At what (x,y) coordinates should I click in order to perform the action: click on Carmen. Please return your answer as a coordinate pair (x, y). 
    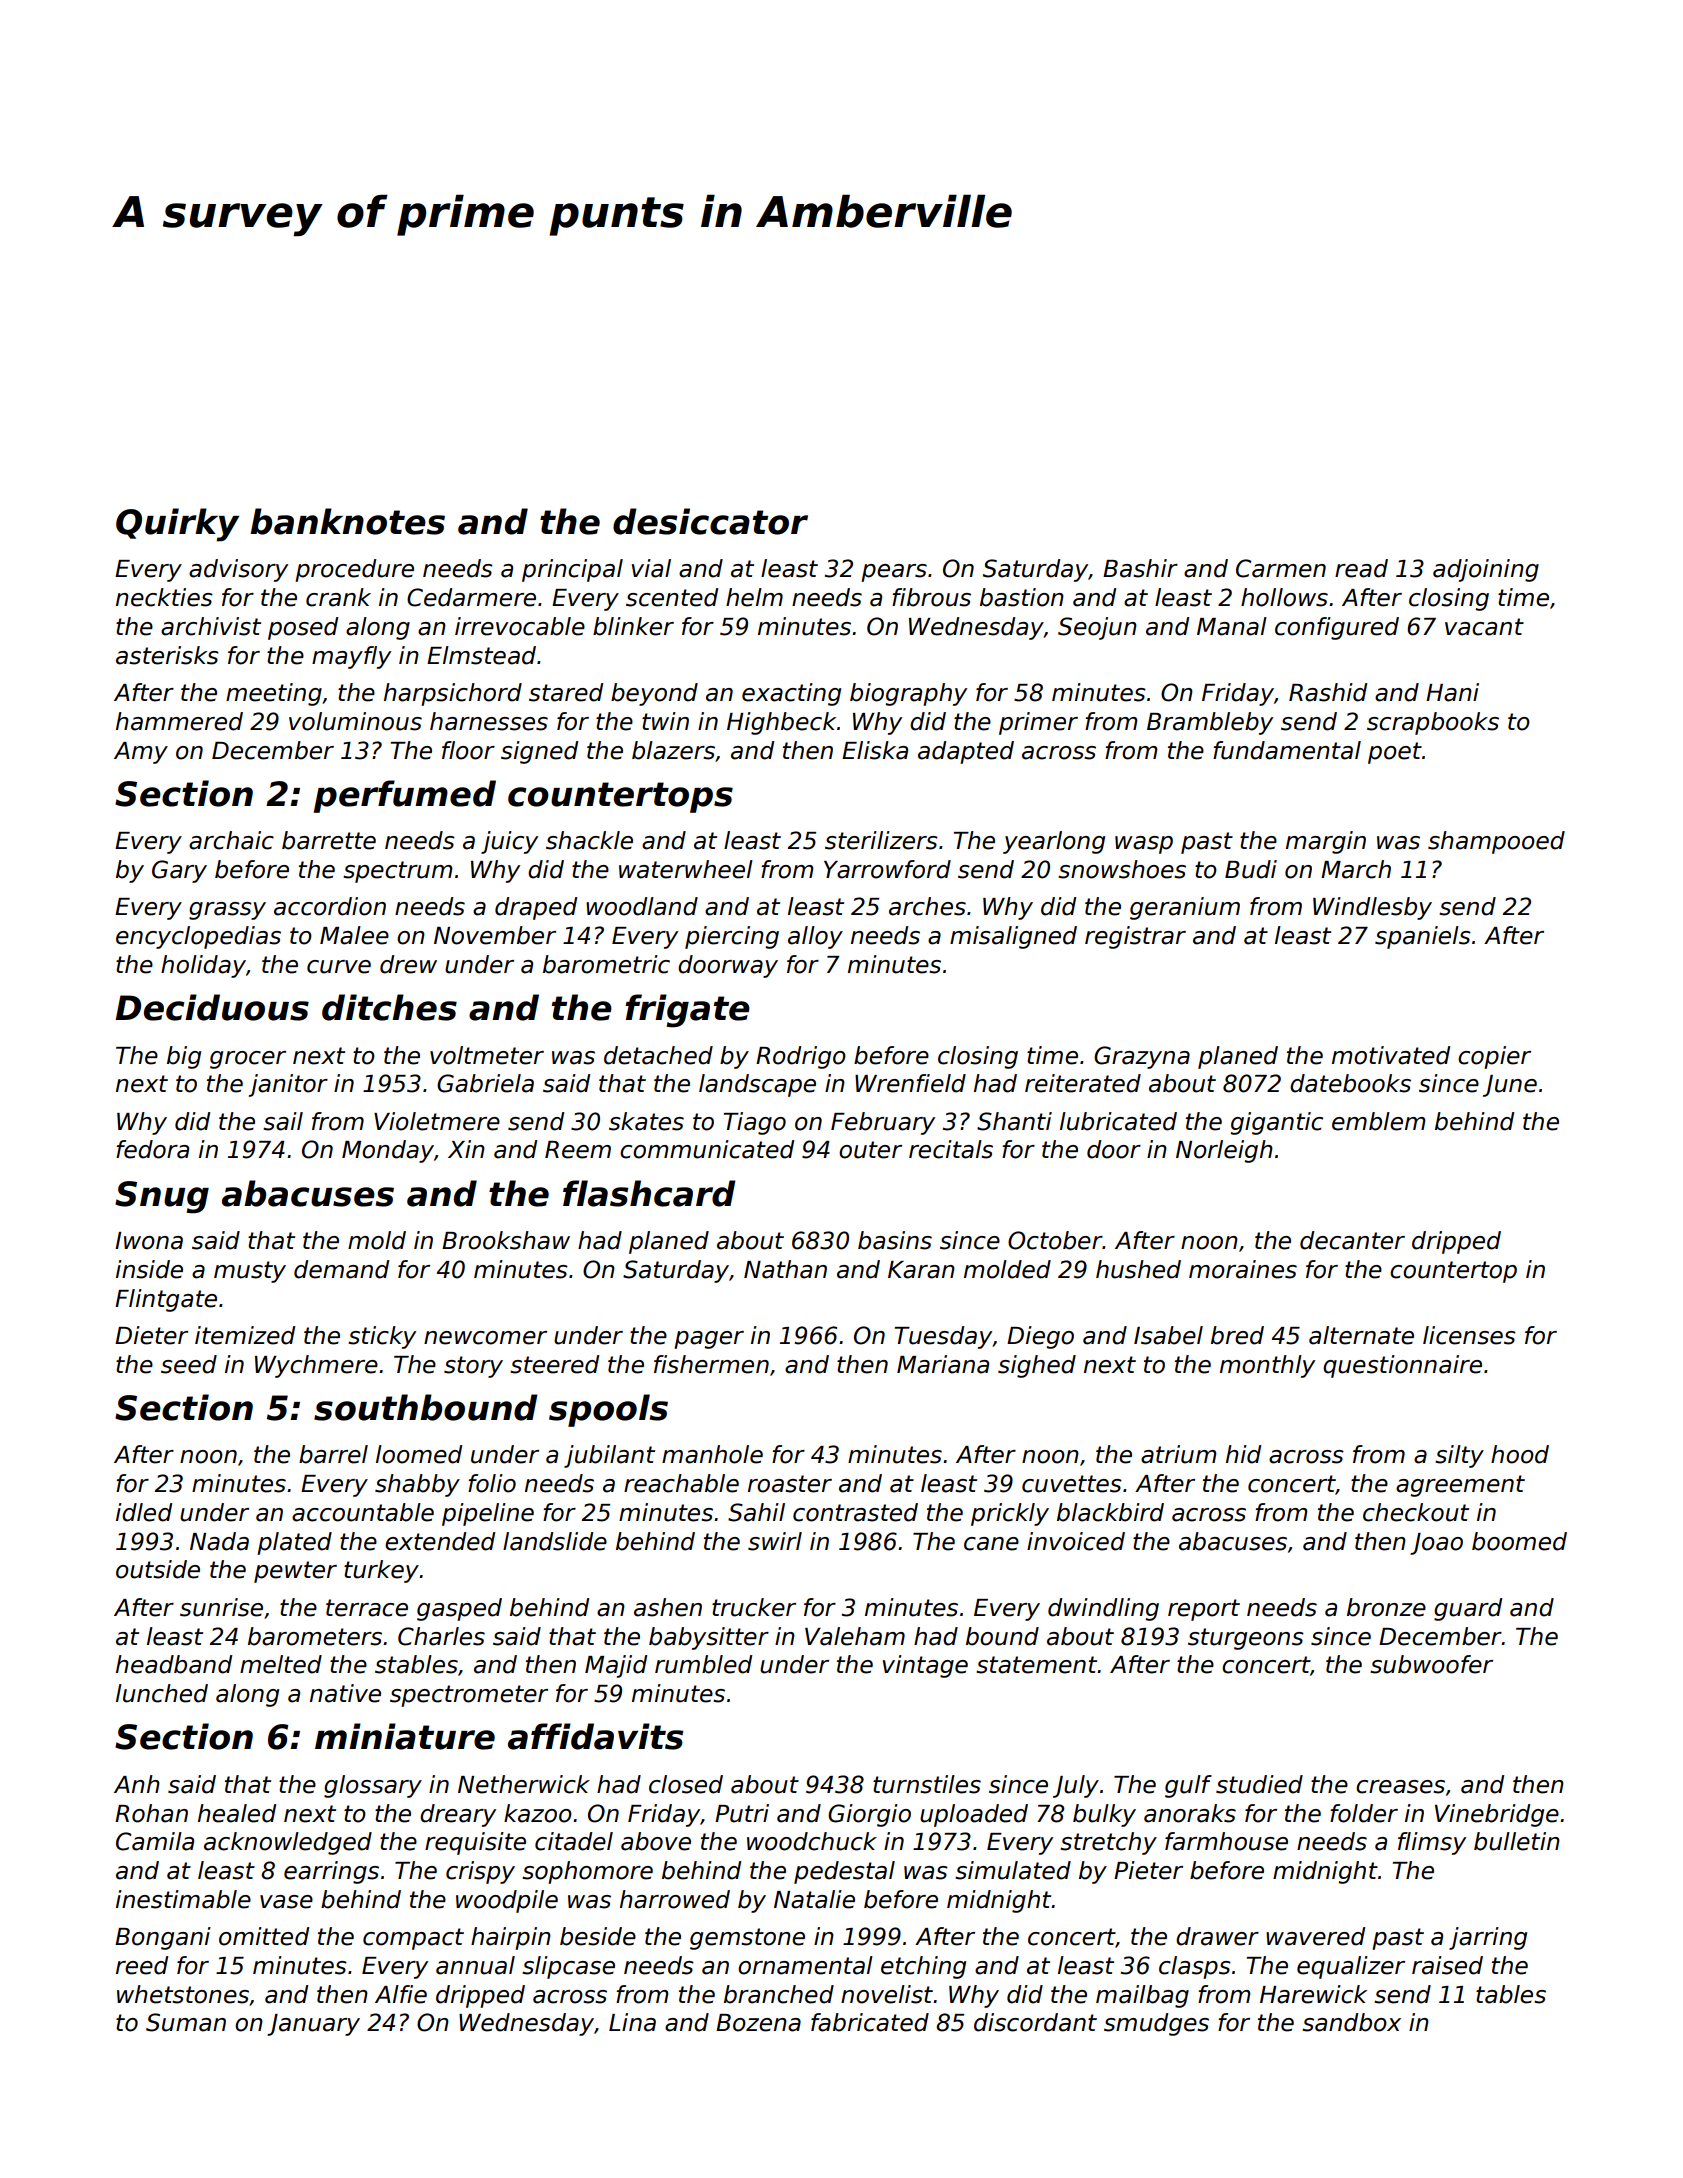
    Looking at the image, I should click on (1281, 568).
